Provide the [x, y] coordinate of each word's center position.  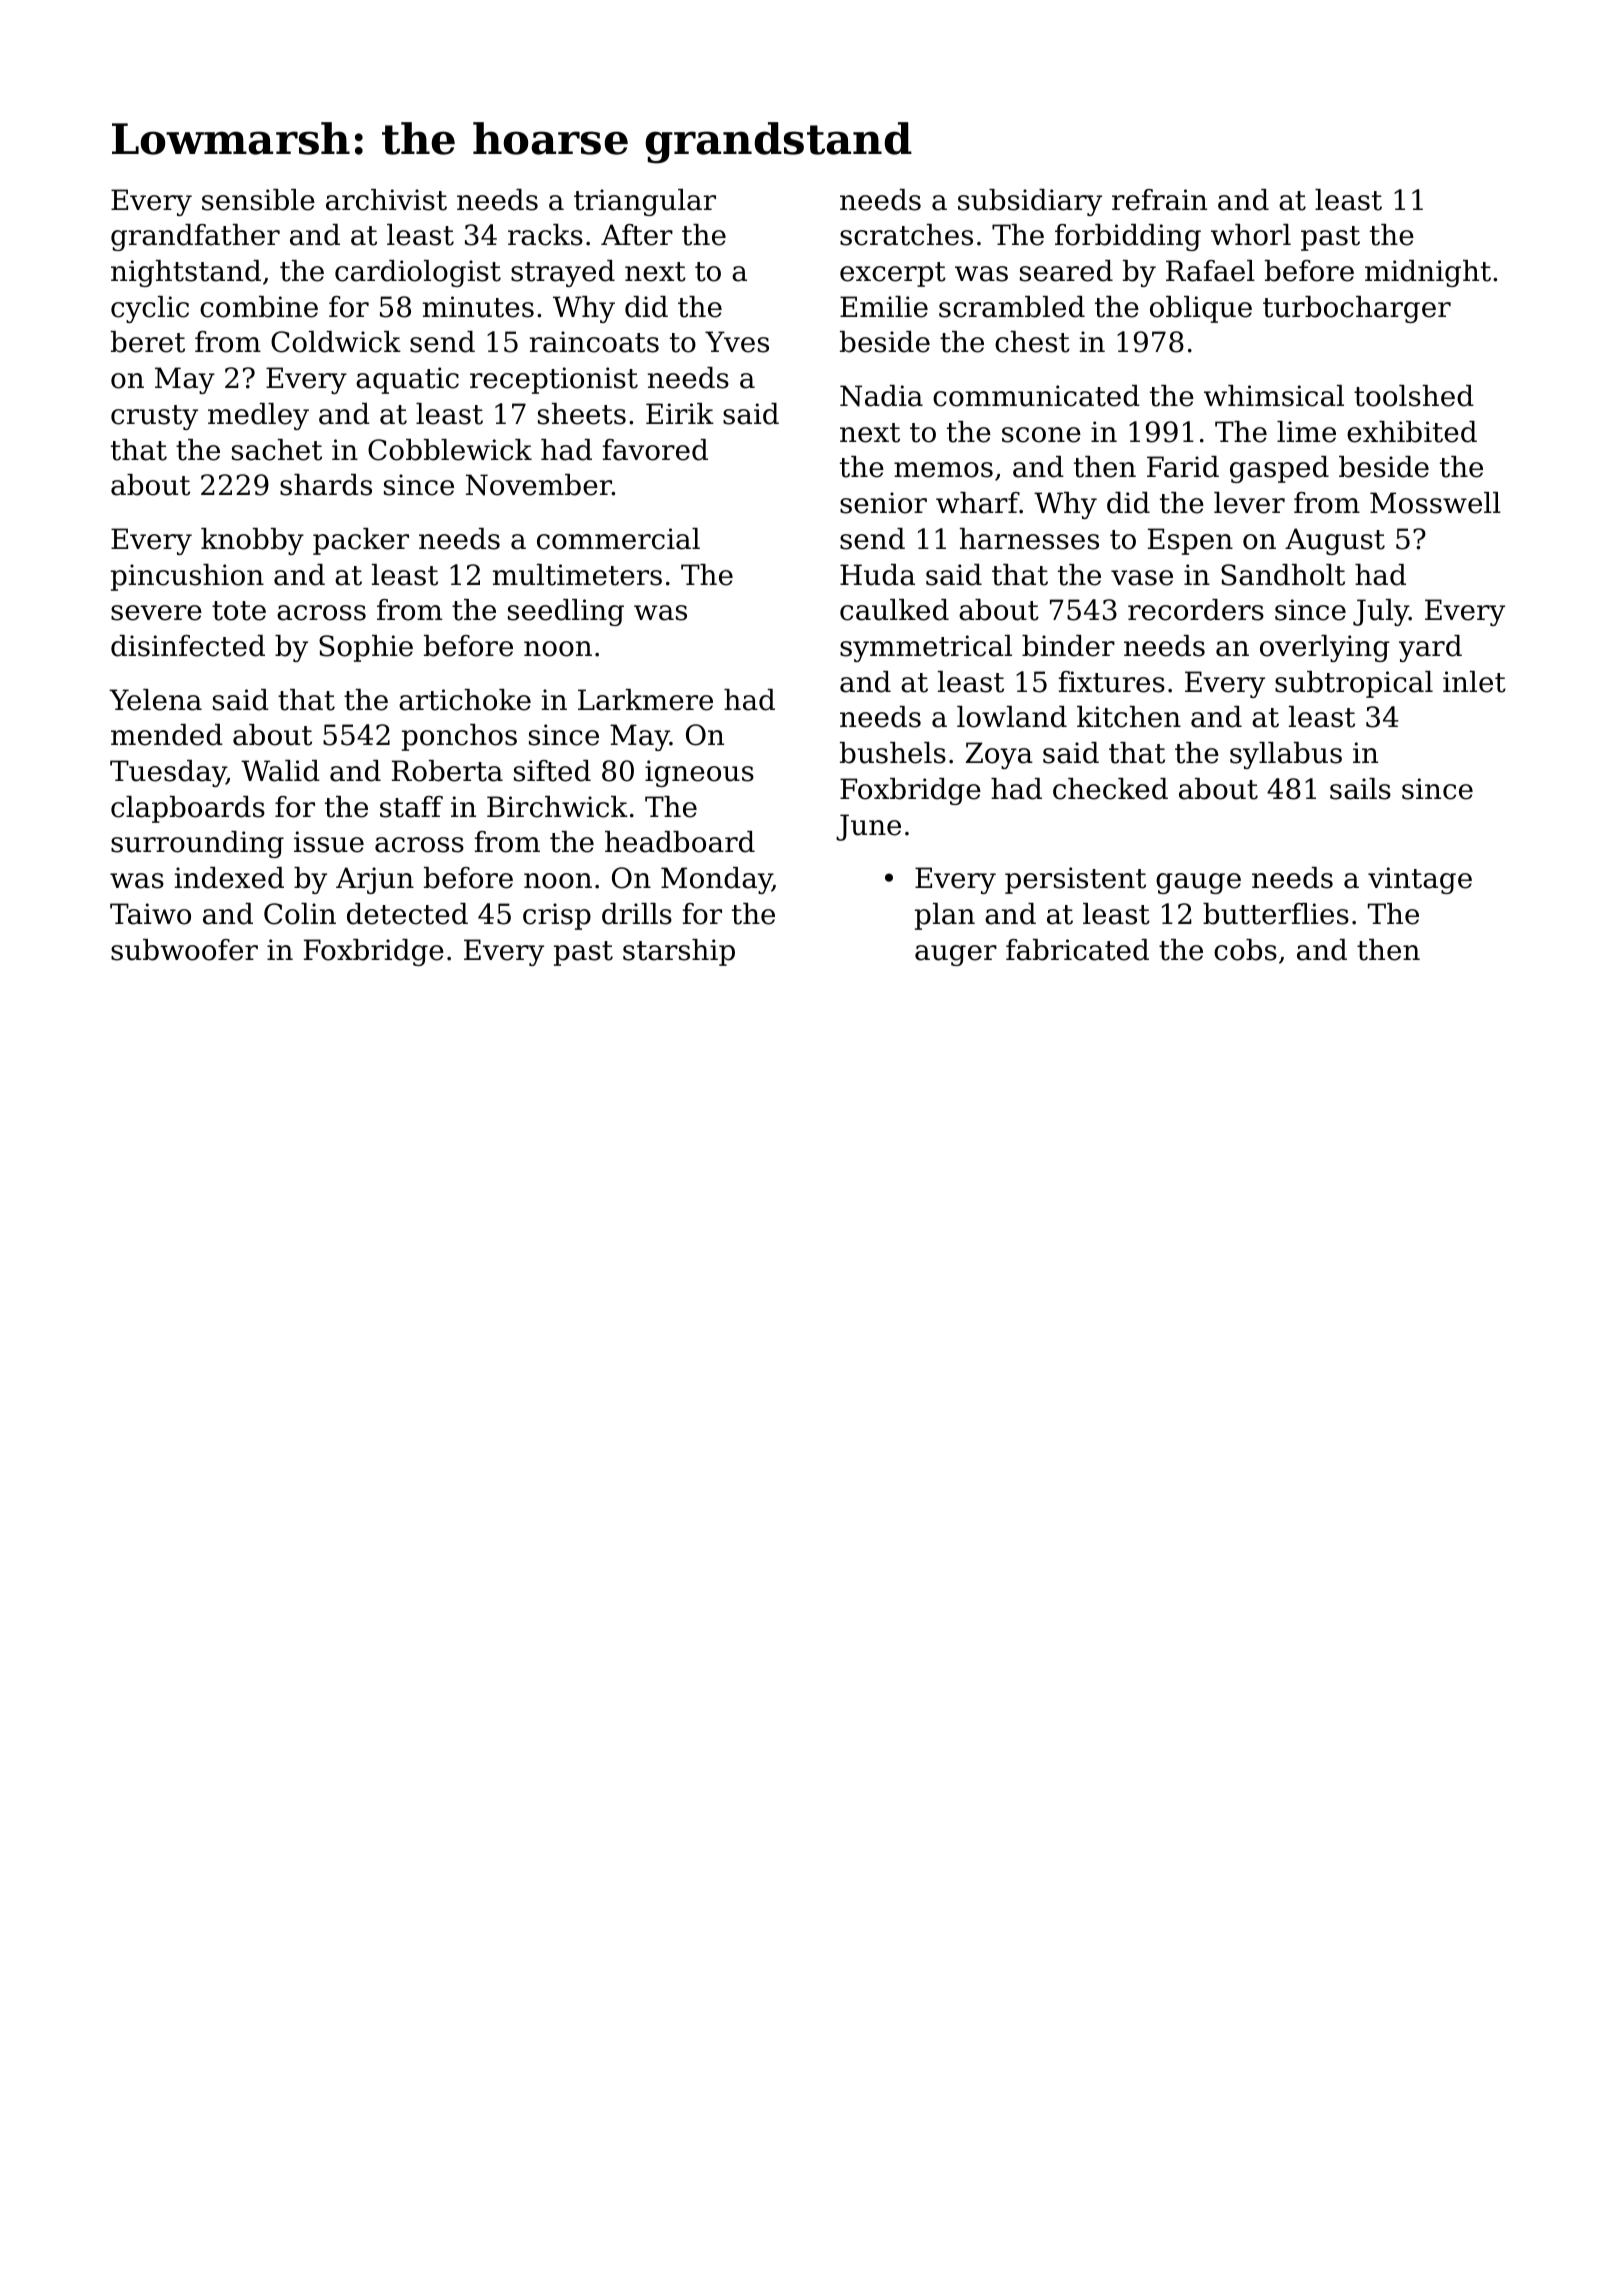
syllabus [1286, 755]
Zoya [999, 755]
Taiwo [150, 914]
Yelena [155, 700]
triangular [645, 202]
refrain [1159, 200]
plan [945, 916]
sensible [258, 200]
